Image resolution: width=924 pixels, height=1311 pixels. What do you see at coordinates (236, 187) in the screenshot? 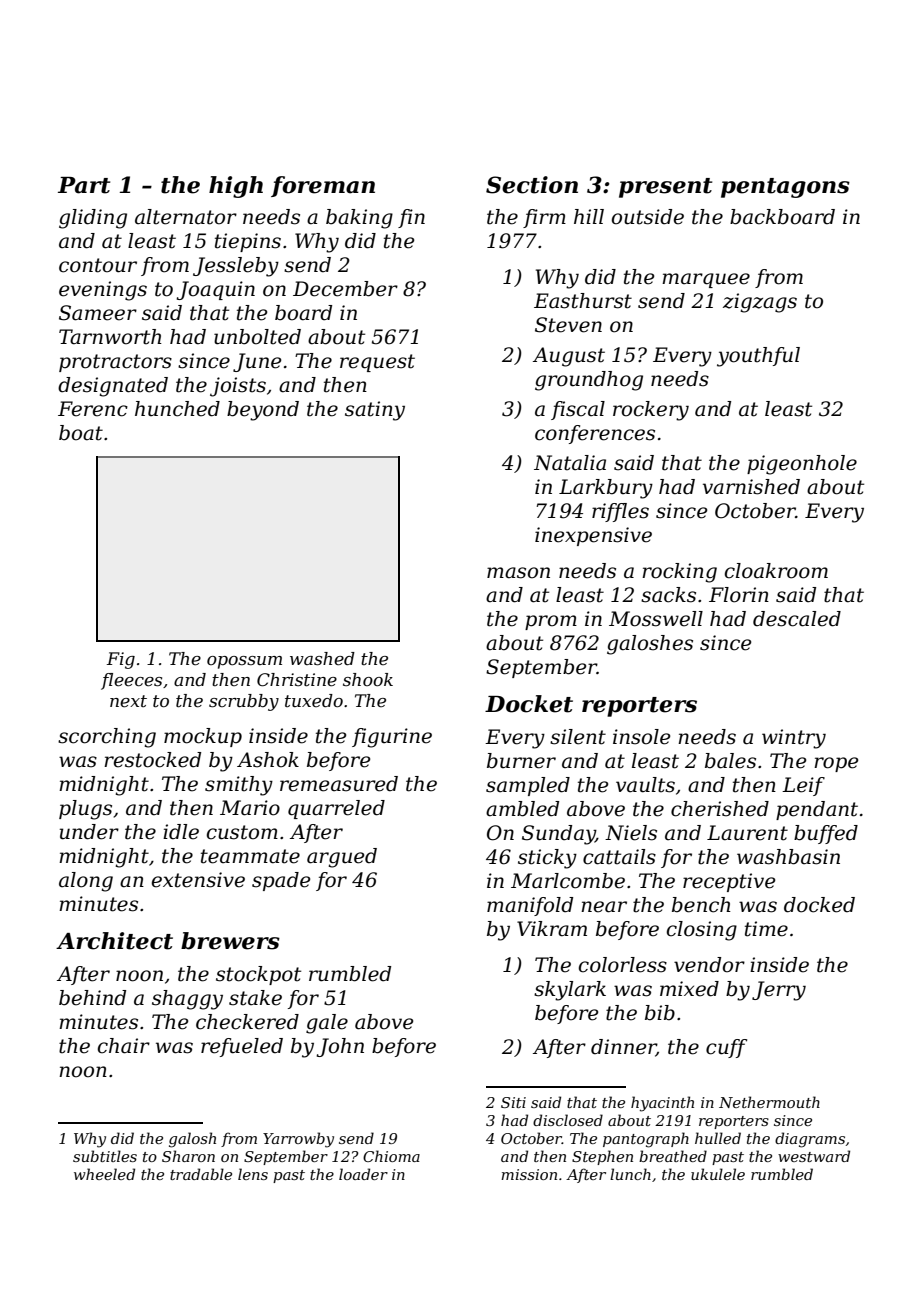
I see `high` at bounding box center [236, 187].
